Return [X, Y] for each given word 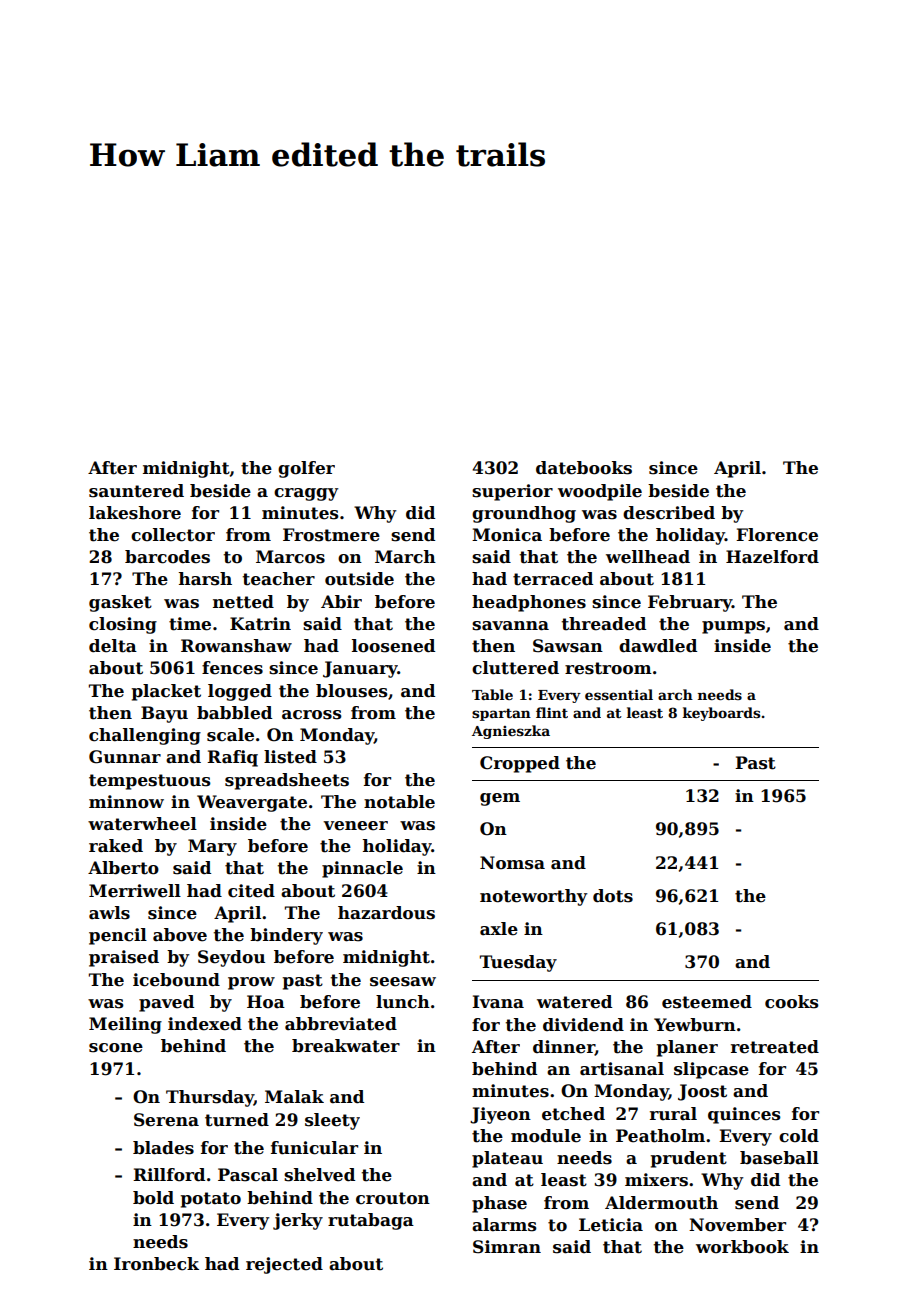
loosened [393, 646]
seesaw [403, 982]
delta [113, 646]
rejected [284, 1265]
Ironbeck [156, 1264]
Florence [777, 535]
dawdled [658, 646]
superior [512, 492]
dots [613, 896]
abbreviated [341, 1024]
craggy [306, 494]
